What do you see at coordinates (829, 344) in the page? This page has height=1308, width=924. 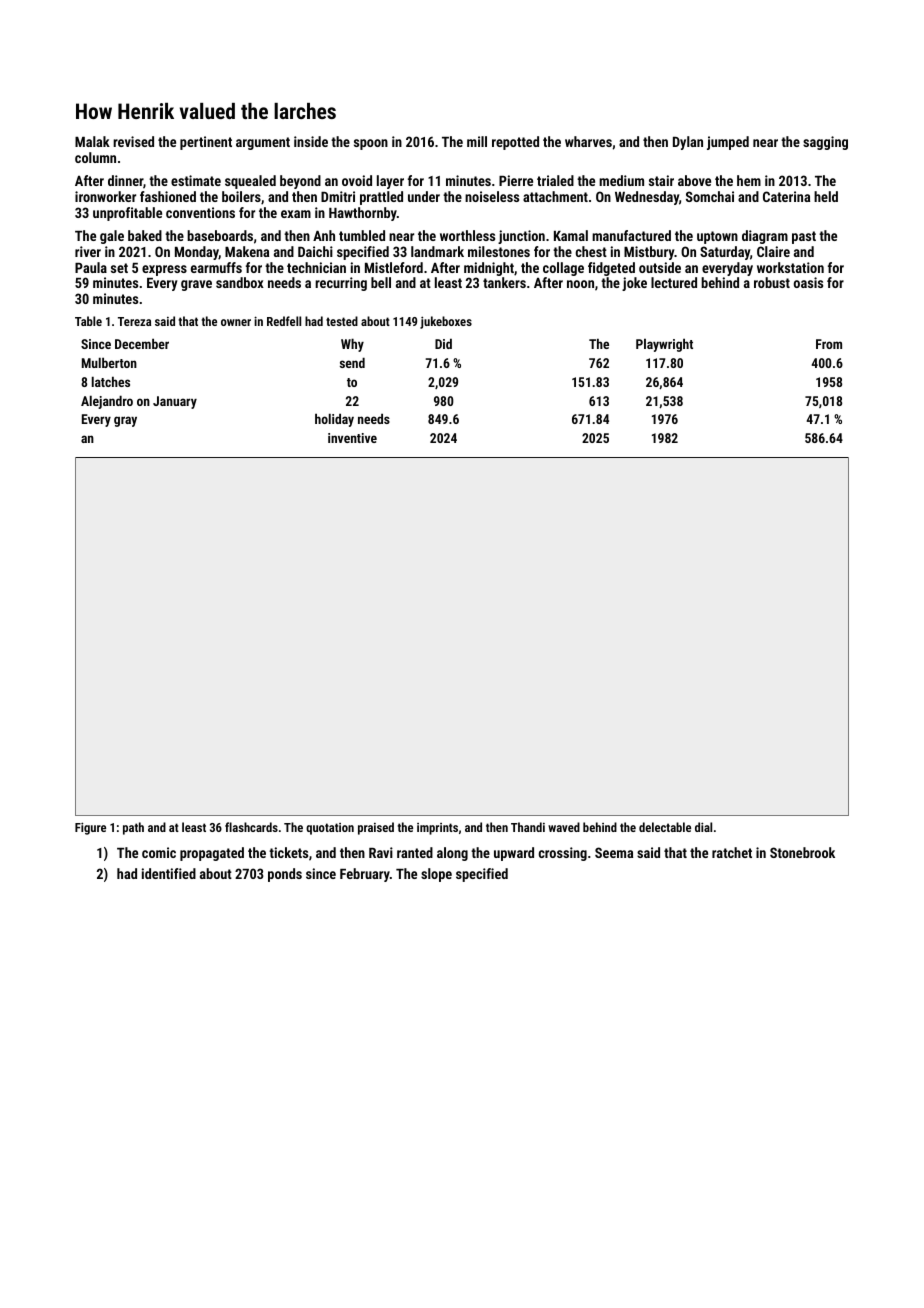 I see `From` at bounding box center [829, 344].
